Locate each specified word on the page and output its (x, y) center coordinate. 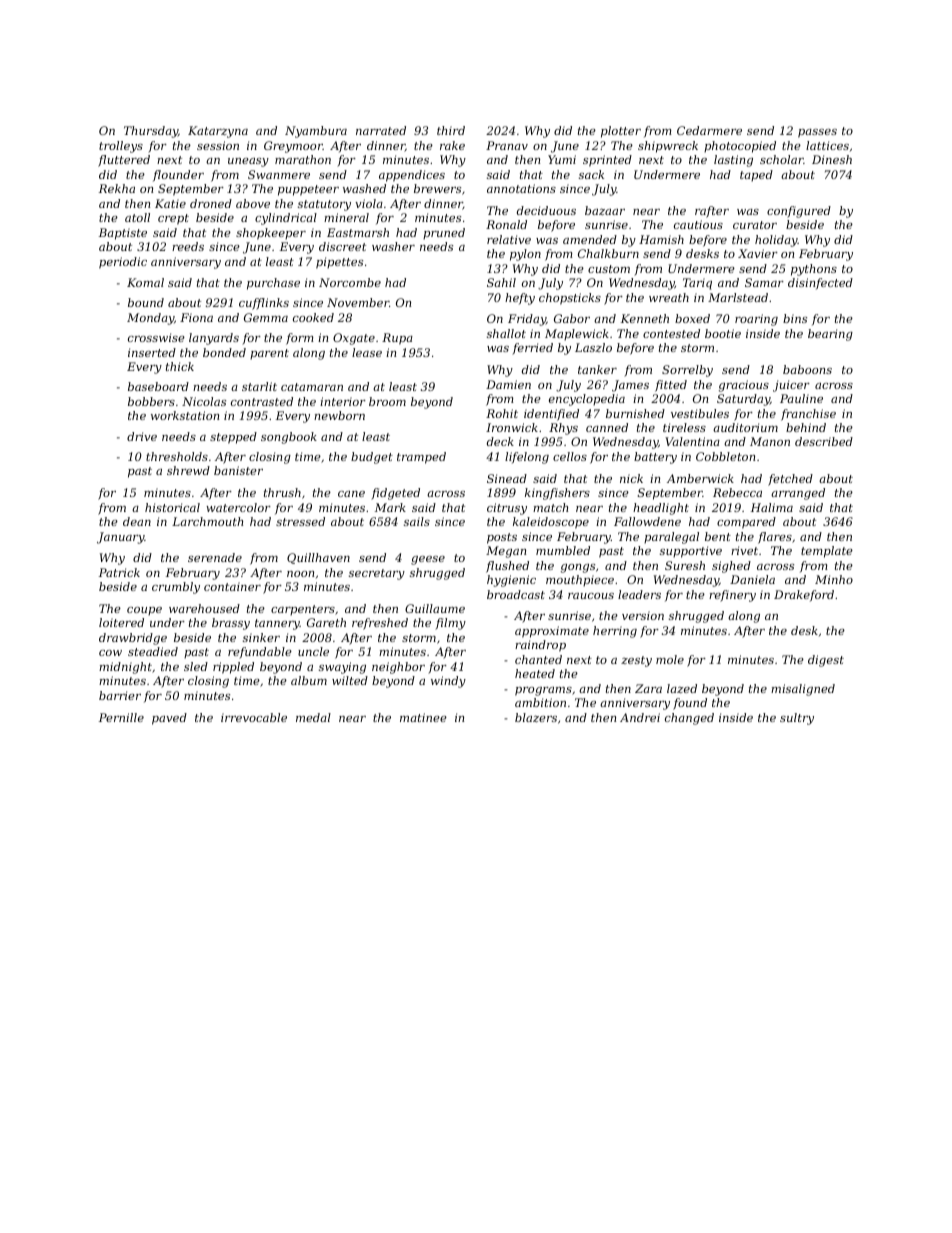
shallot (506, 333)
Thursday (151, 132)
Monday (150, 319)
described (824, 441)
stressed (300, 521)
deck (500, 441)
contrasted (262, 401)
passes (817, 133)
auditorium (745, 427)
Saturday (743, 400)
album (309, 680)
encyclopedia (587, 400)
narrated (381, 130)
